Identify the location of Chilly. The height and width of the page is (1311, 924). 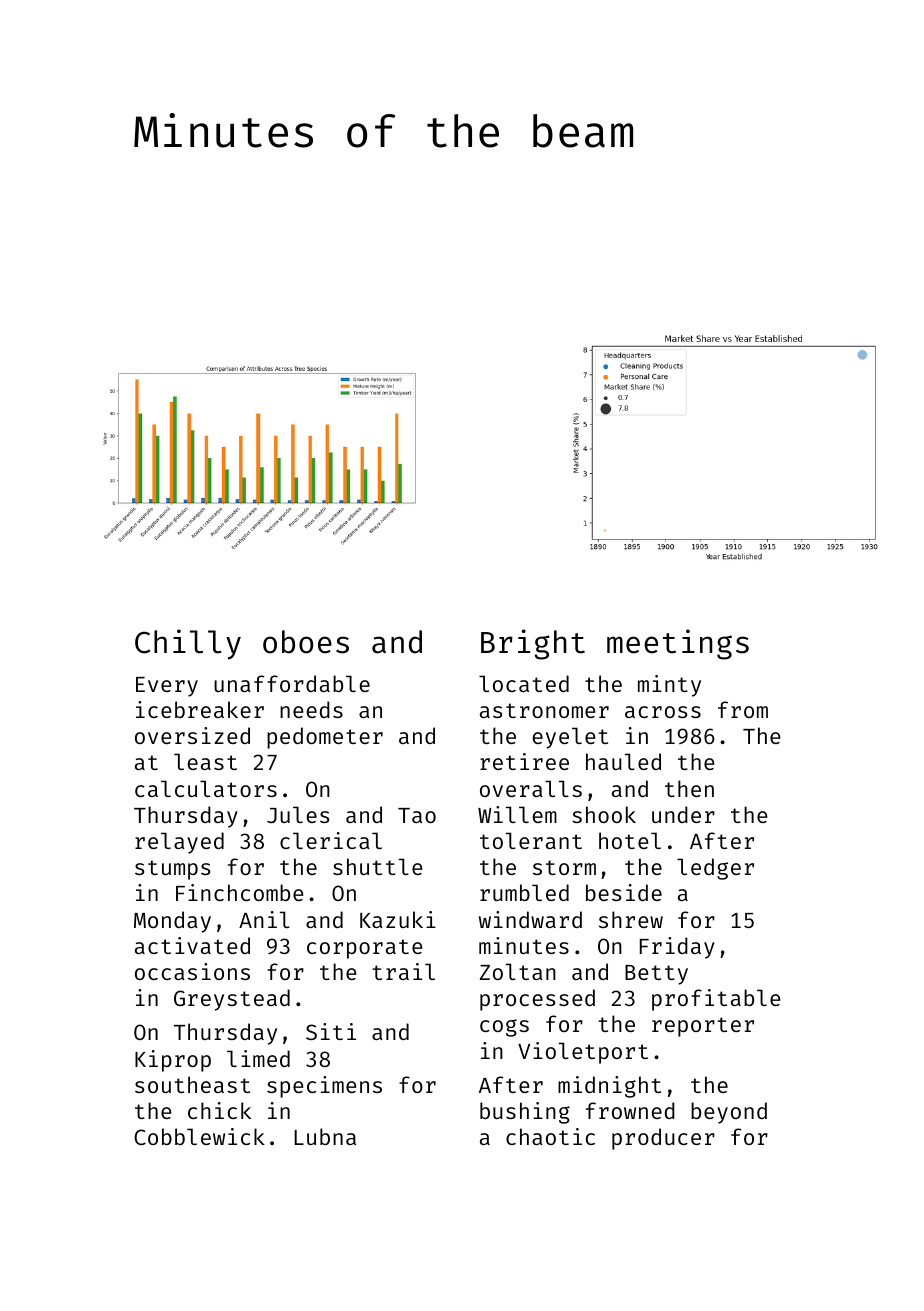
(188, 644).
